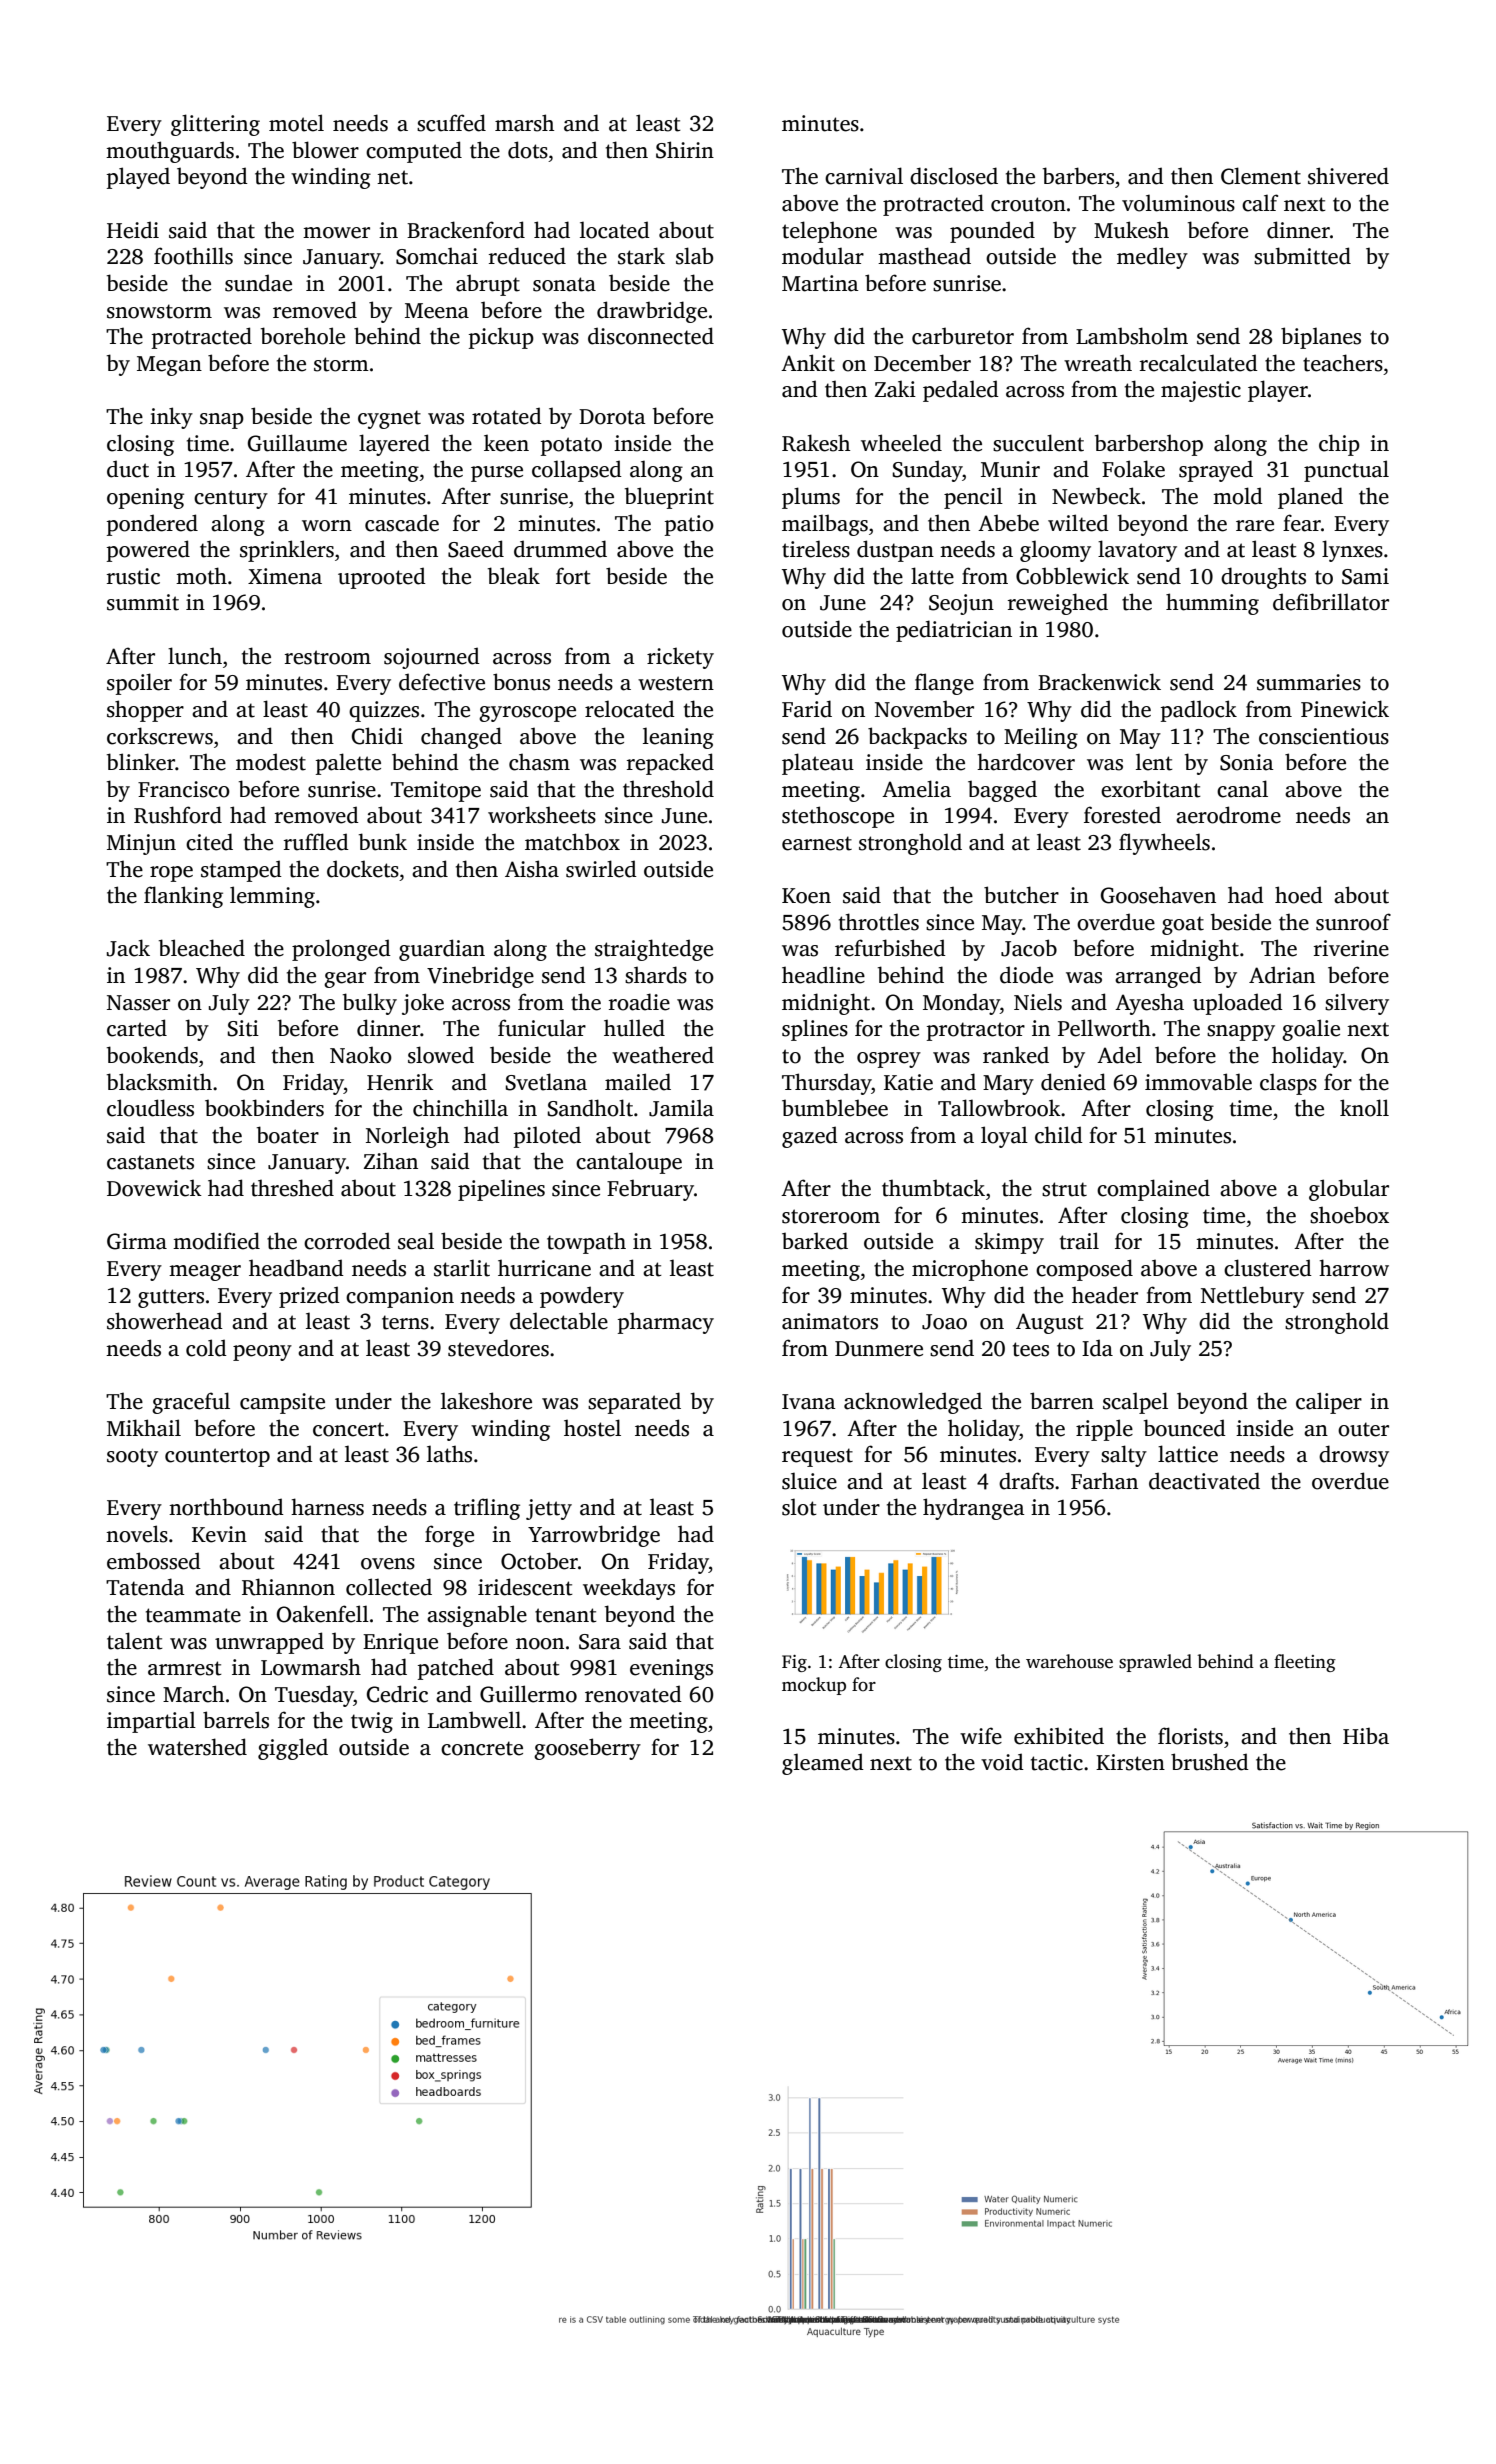  What do you see at coordinates (402, 523) in the screenshot?
I see `cascade` at bounding box center [402, 523].
